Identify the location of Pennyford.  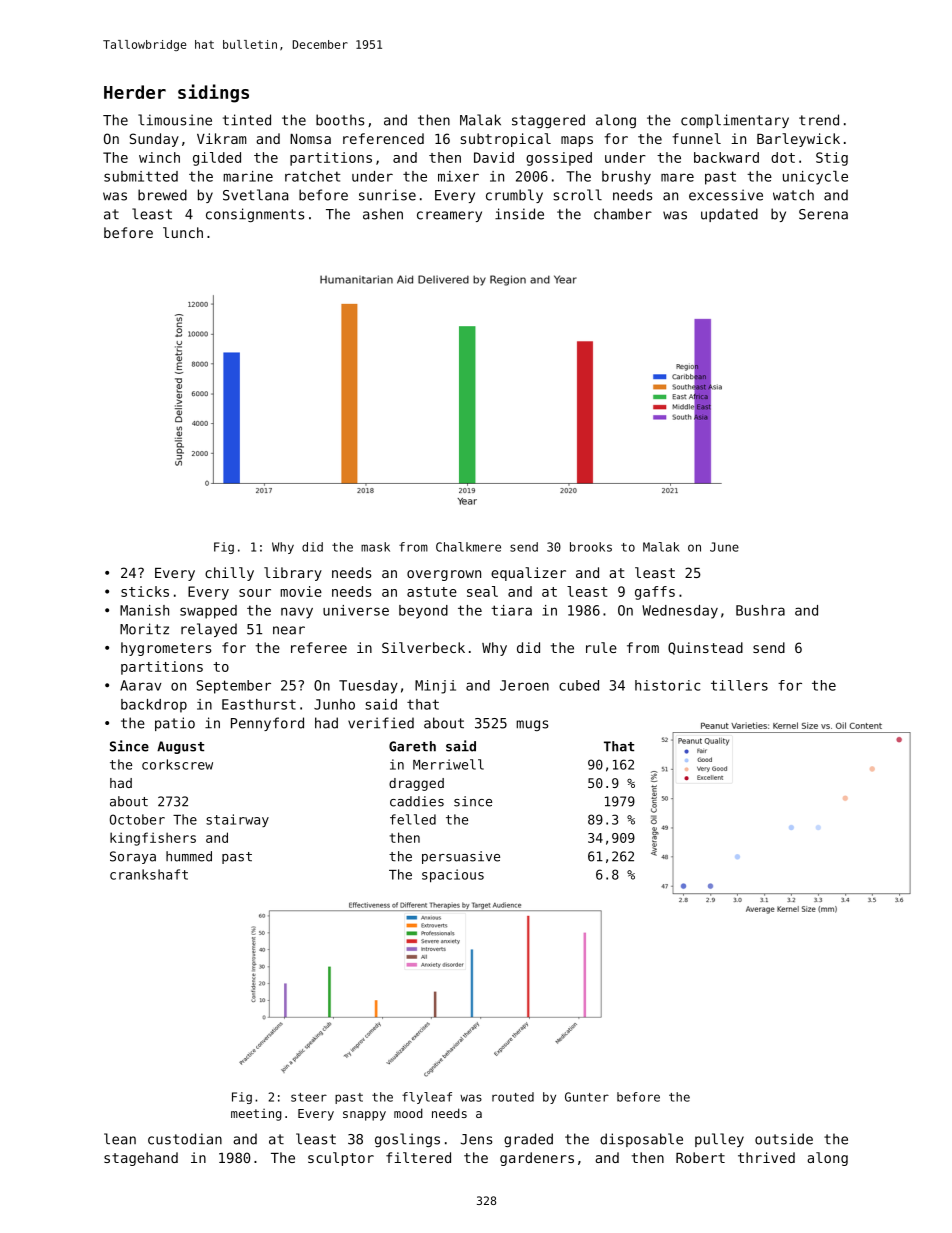
(267, 724).
